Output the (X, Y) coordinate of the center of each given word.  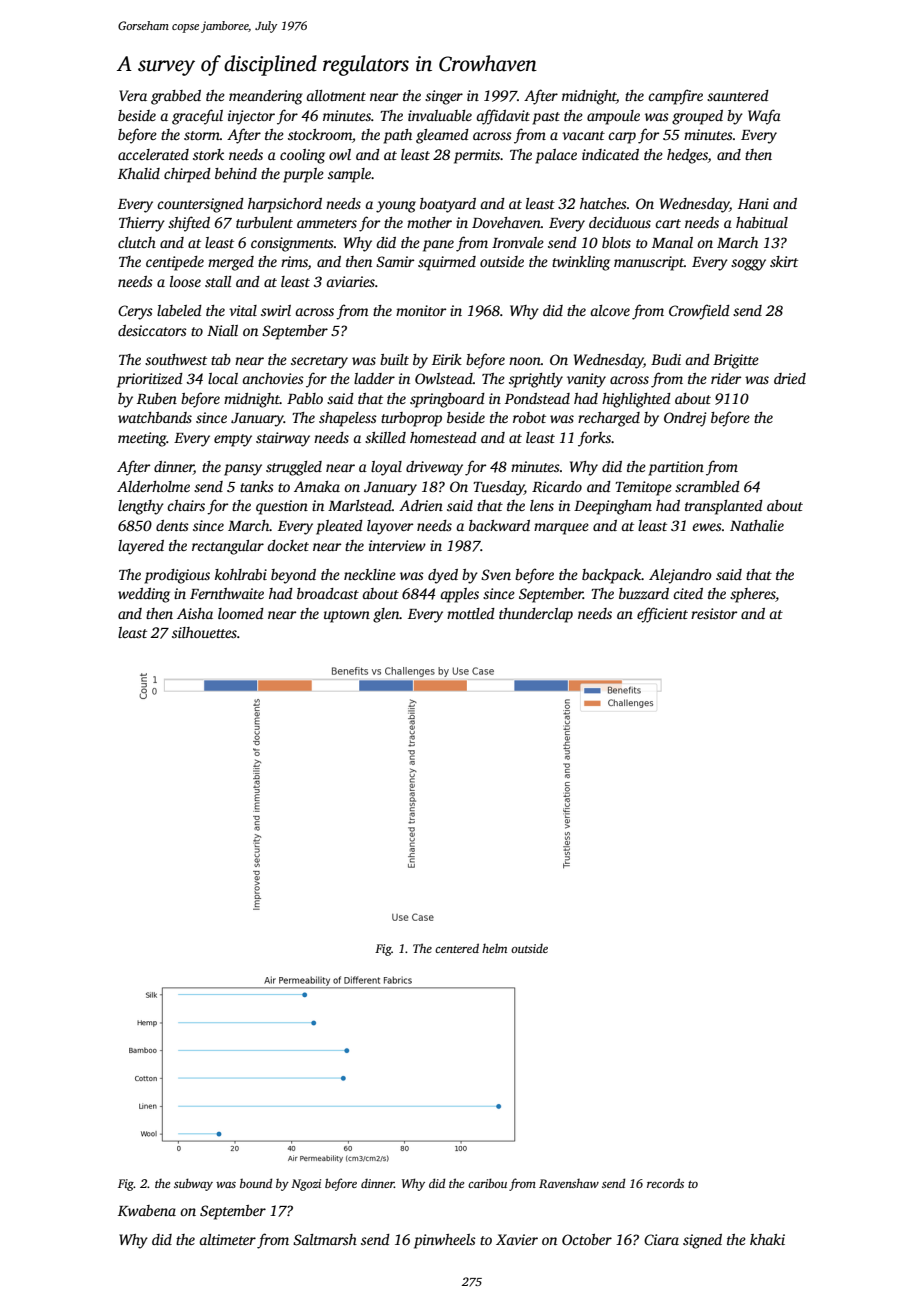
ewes (707, 527)
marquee (561, 529)
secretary (319, 362)
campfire (675, 97)
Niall (222, 330)
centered (457, 948)
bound (256, 1183)
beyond (293, 576)
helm (494, 948)
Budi (666, 359)
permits (477, 156)
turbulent (264, 222)
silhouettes (204, 632)
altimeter (227, 1239)
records (665, 1183)
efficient (662, 615)
